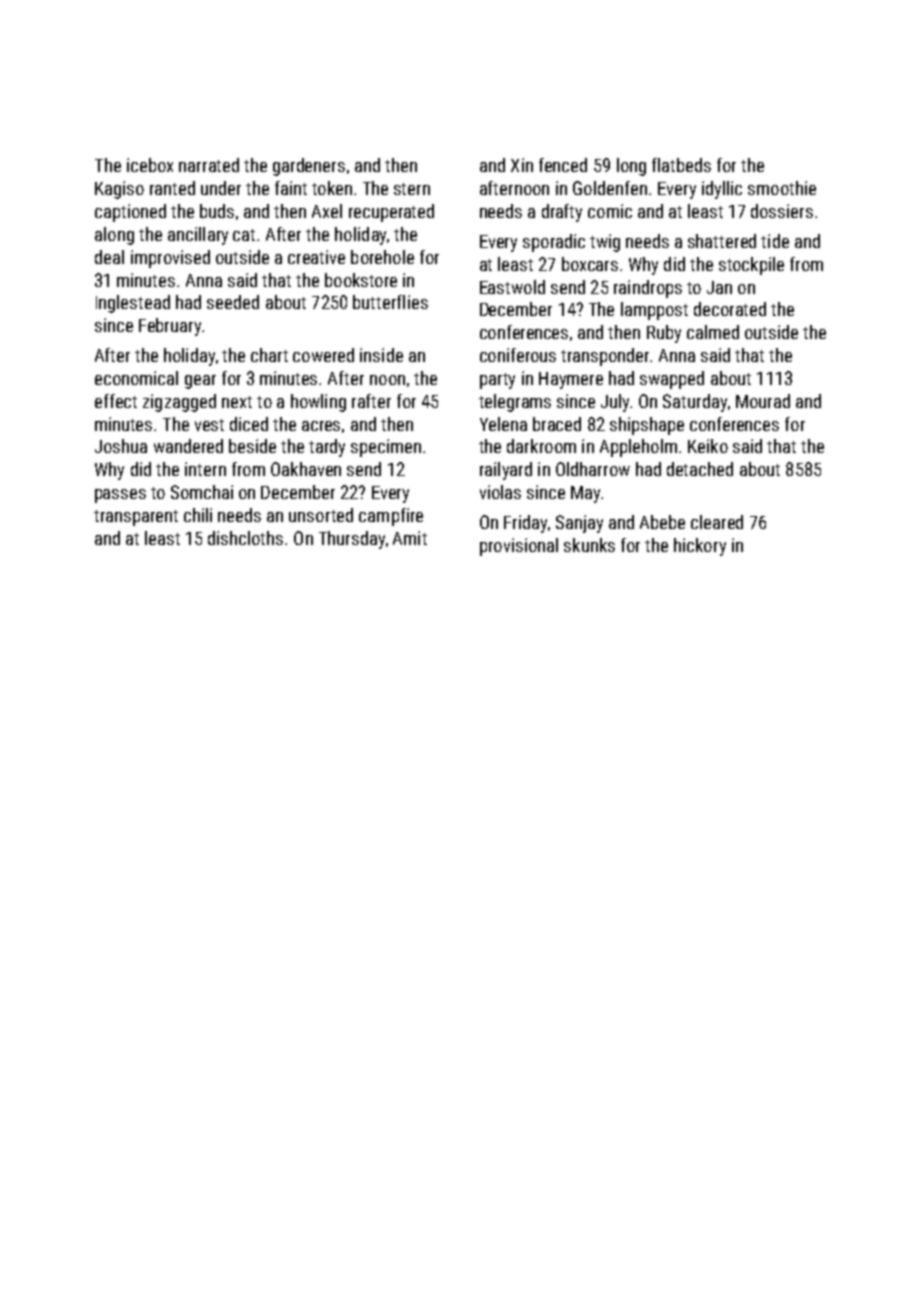  What do you see at coordinates (593, 469) in the screenshot?
I see `Oldharrow` at bounding box center [593, 469].
